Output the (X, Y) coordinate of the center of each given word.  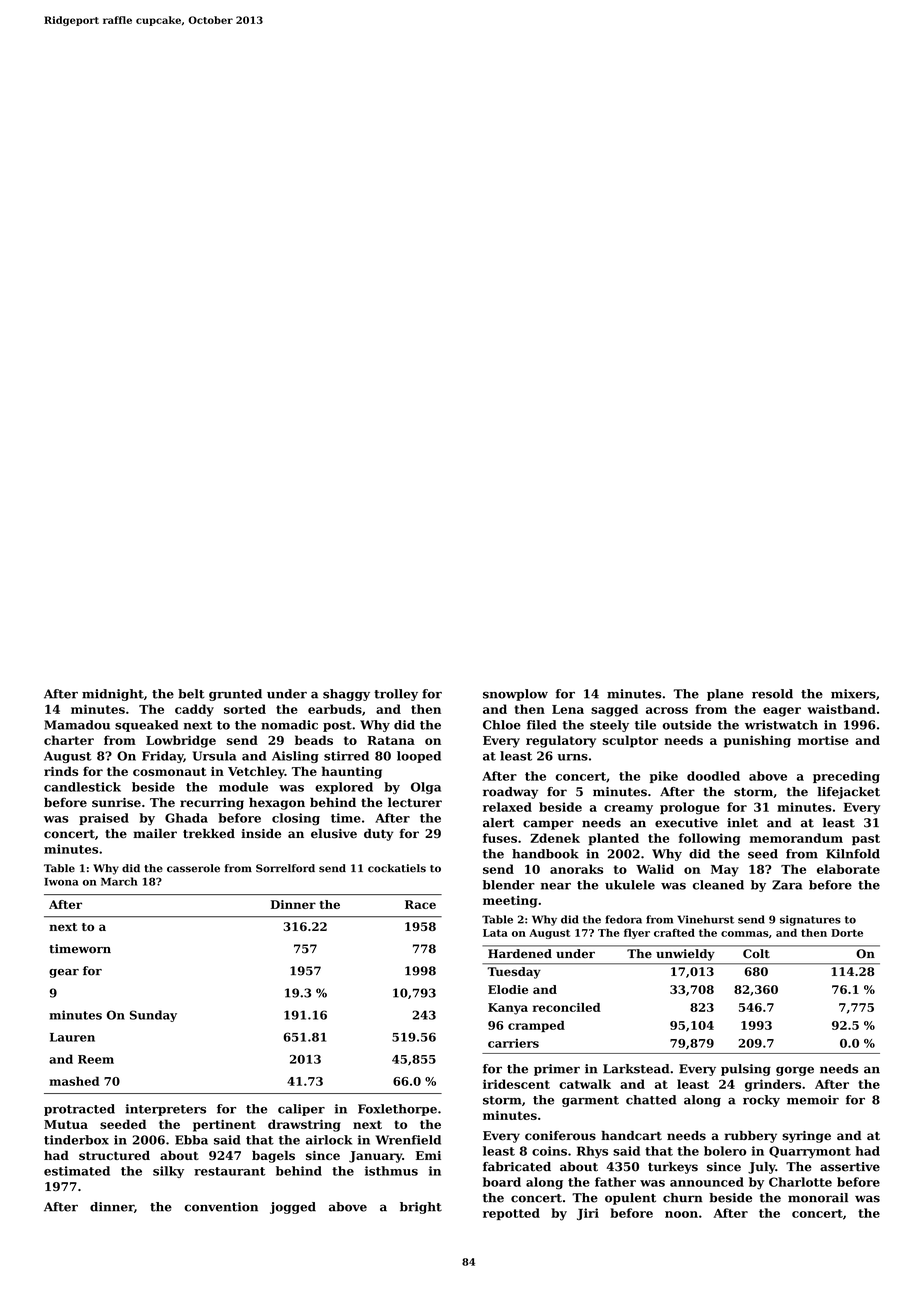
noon (681, 1214)
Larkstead (636, 1069)
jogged (293, 1208)
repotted (511, 1214)
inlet (742, 823)
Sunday (153, 1016)
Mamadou (77, 725)
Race (420, 904)
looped (419, 757)
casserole (193, 868)
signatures (810, 920)
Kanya (508, 1009)
